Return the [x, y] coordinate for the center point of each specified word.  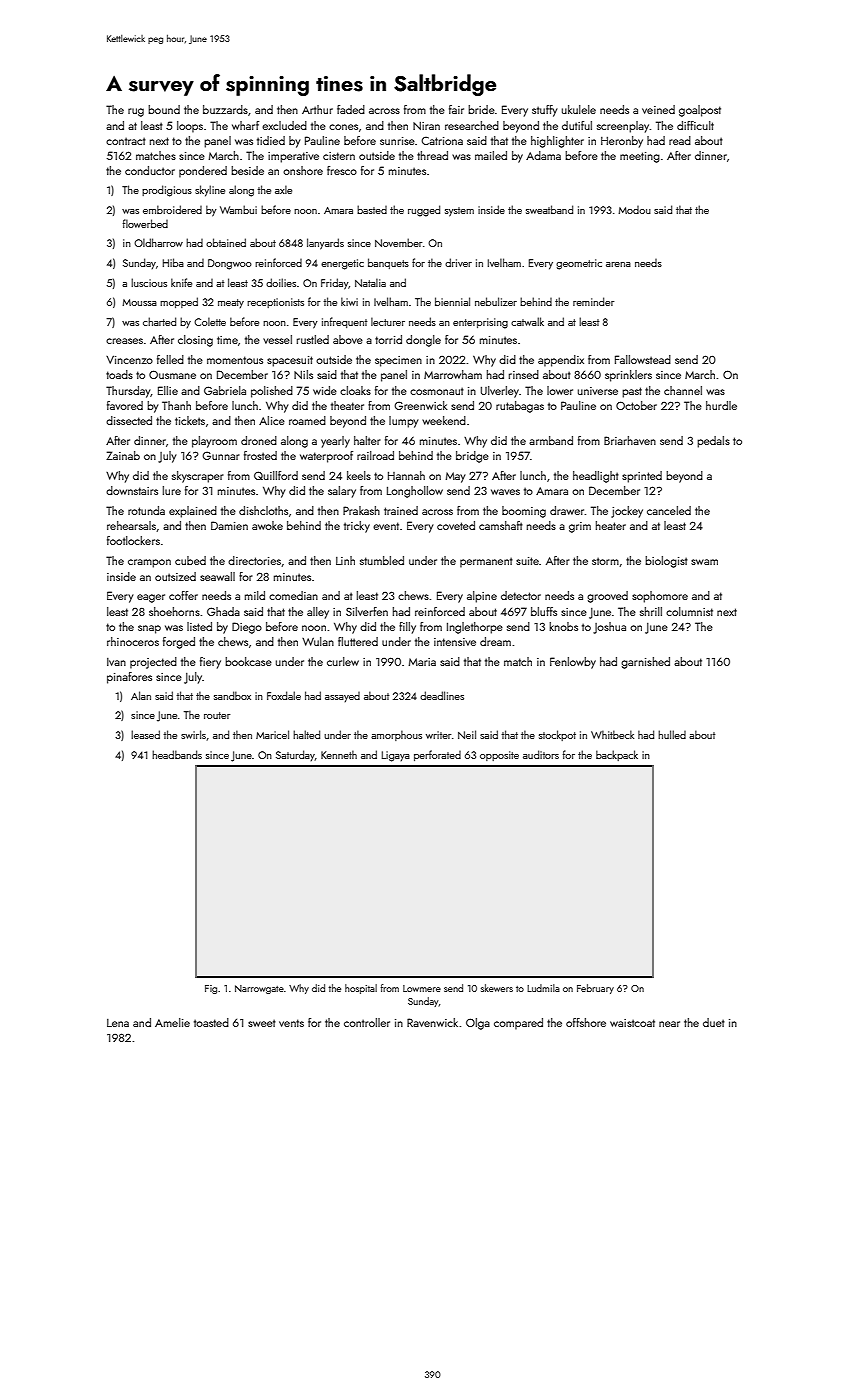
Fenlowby [573, 663]
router [217, 715]
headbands [177, 754]
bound [164, 109]
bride [481, 109]
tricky [357, 527]
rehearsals [131, 525]
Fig [211, 989]
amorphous [396, 735]
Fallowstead [643, 359]
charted [159, 321]
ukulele [579, 109]
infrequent [344, 322]
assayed [342, 697]
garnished [645, 663]
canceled [669, 510]
